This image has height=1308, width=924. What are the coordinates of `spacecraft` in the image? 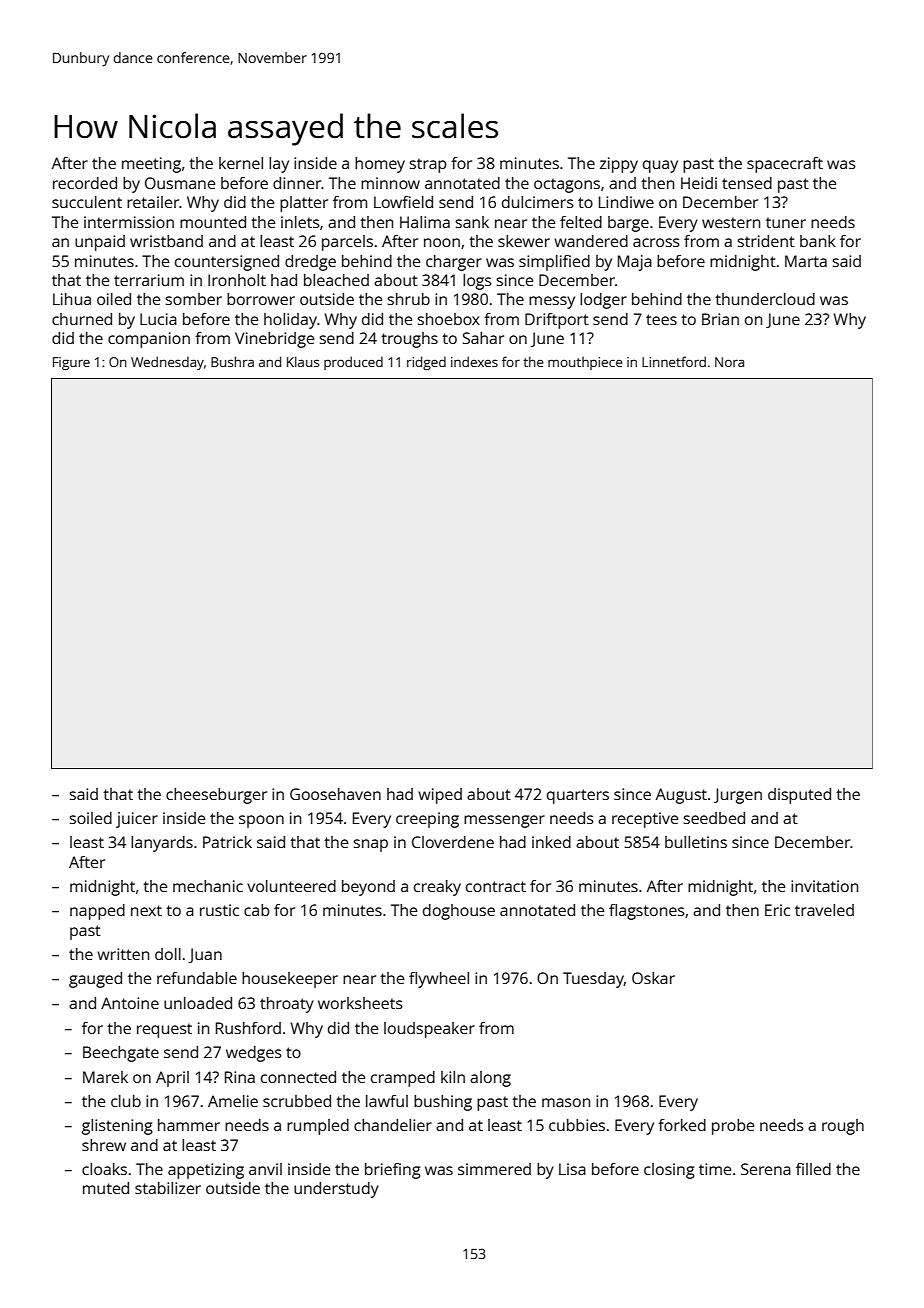 It's located at (785, 165).
